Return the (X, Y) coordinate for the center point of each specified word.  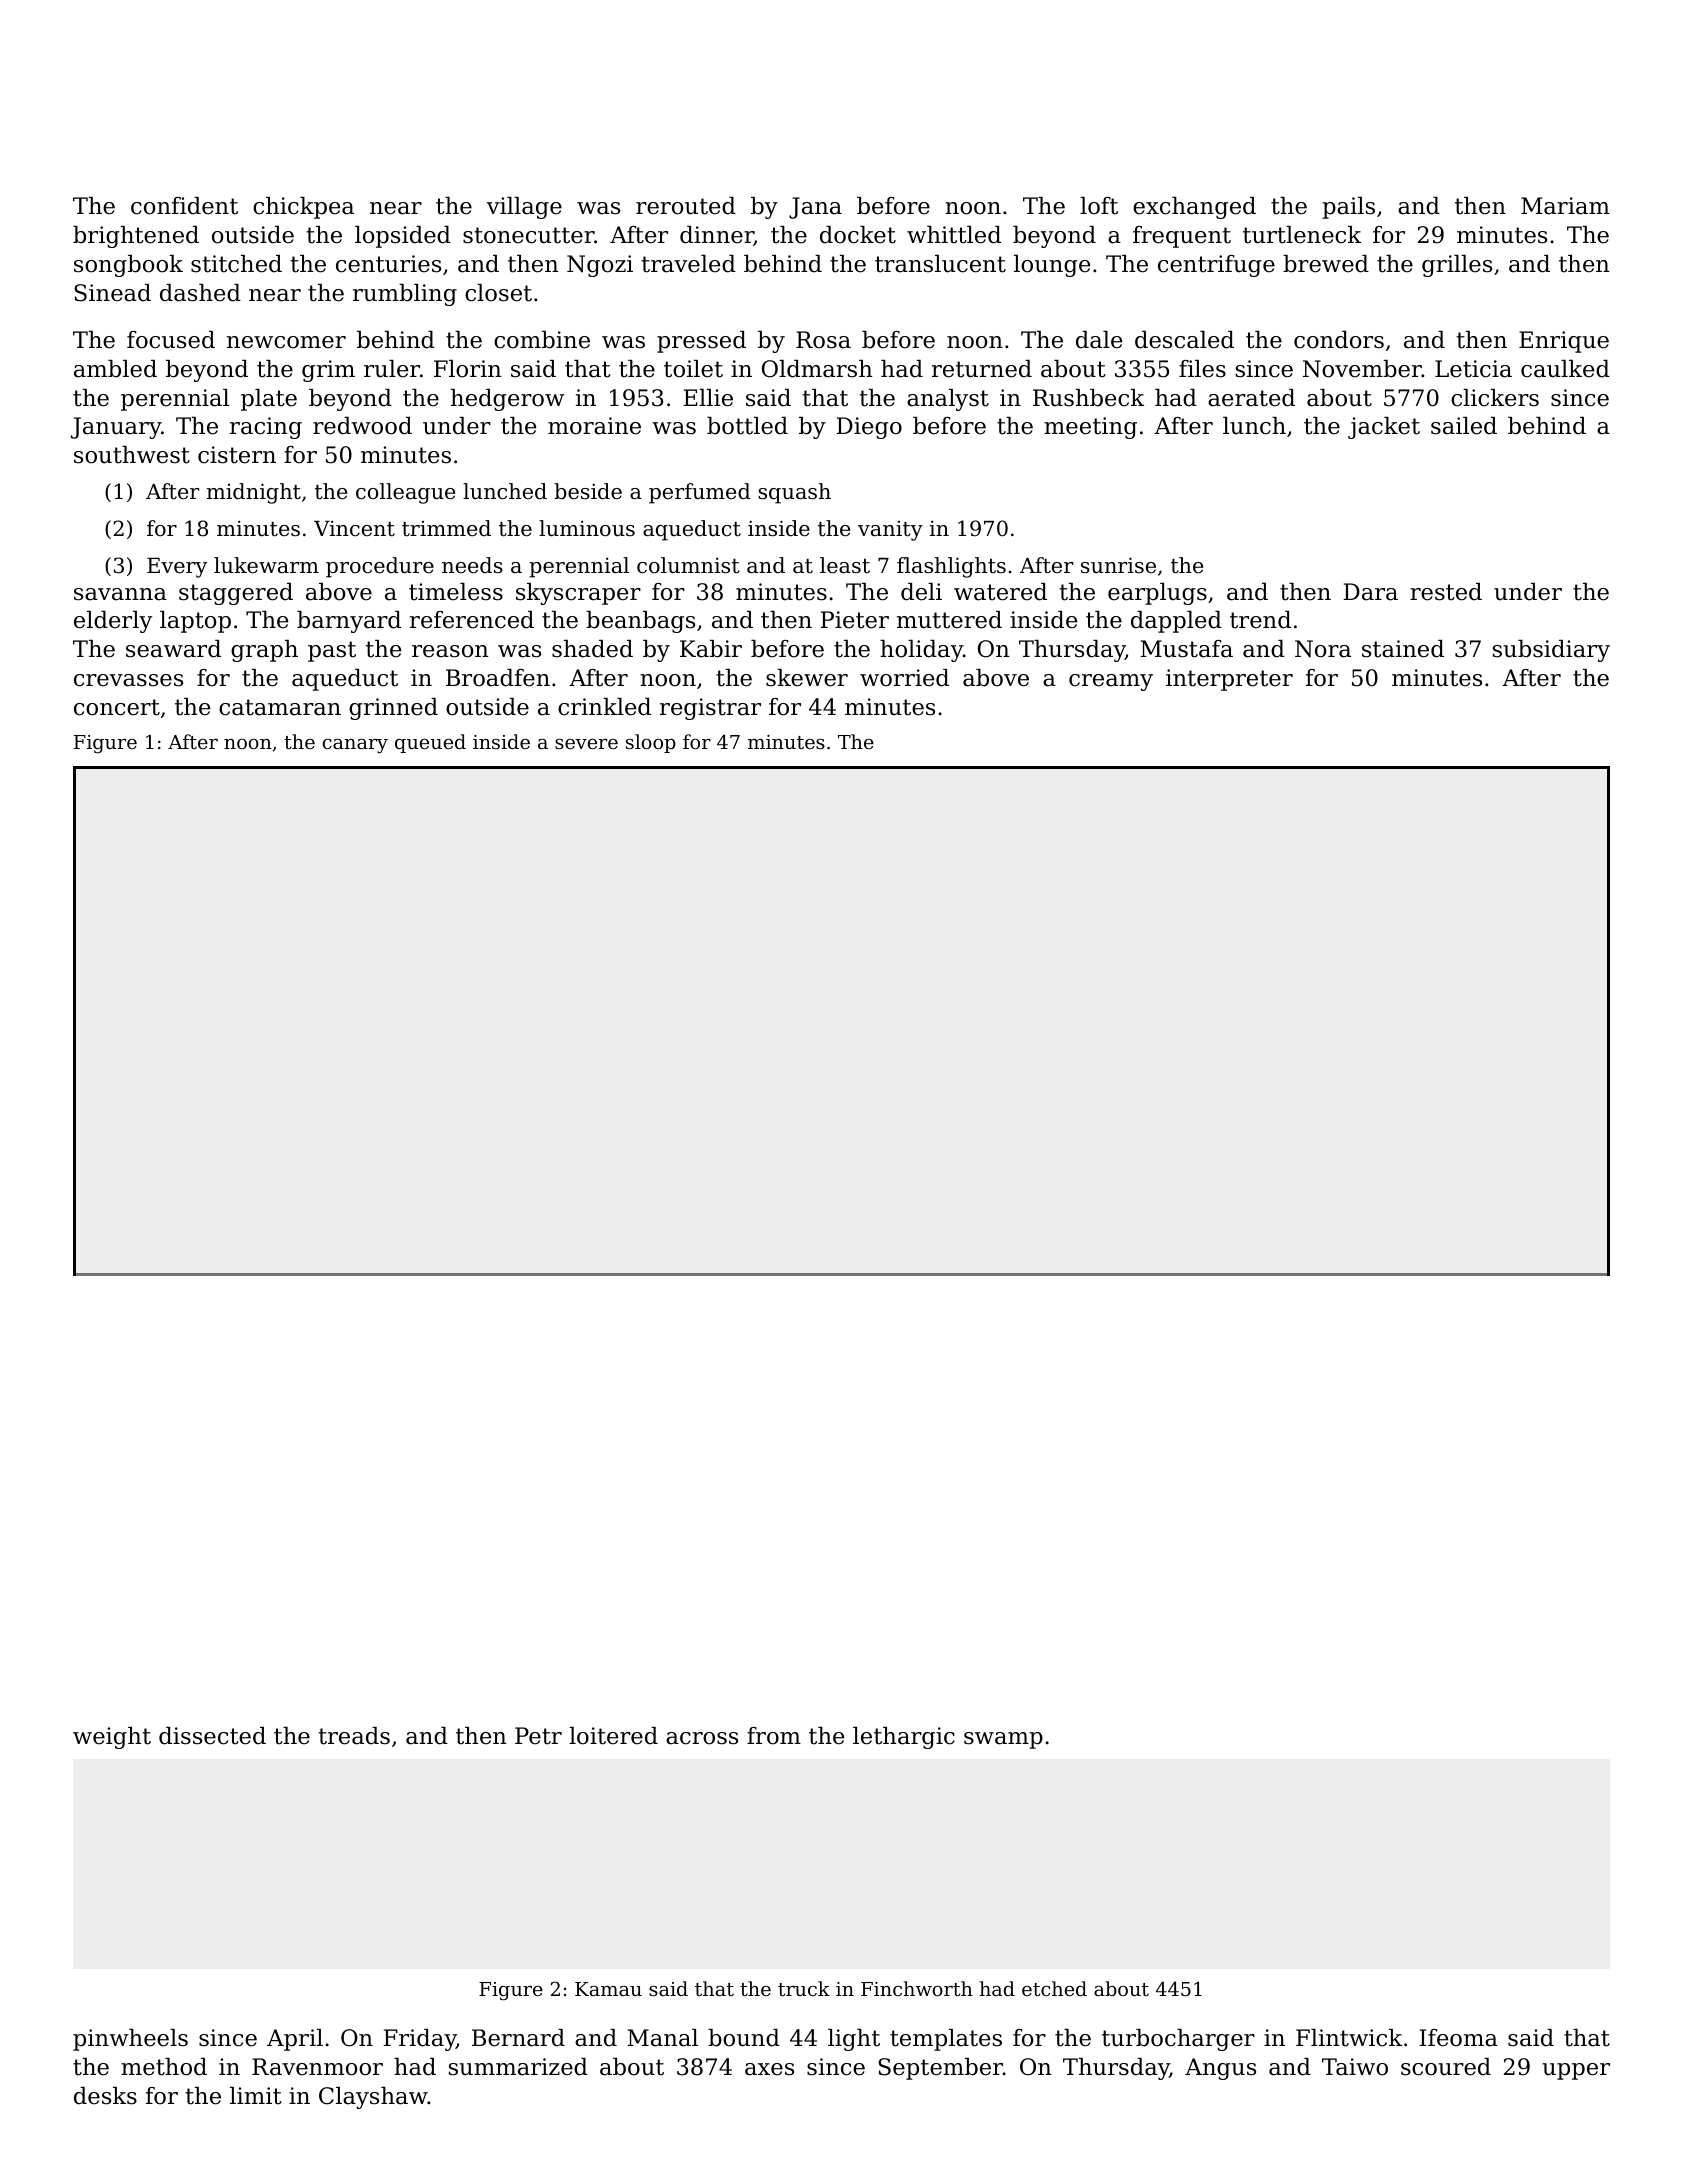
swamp (1003, 1740)
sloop (651, 743)
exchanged (1194, 208)
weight (112, 1738)
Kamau (608, 1989)
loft (1099, 206)
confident (184, 206)
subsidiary (1551, 651)
